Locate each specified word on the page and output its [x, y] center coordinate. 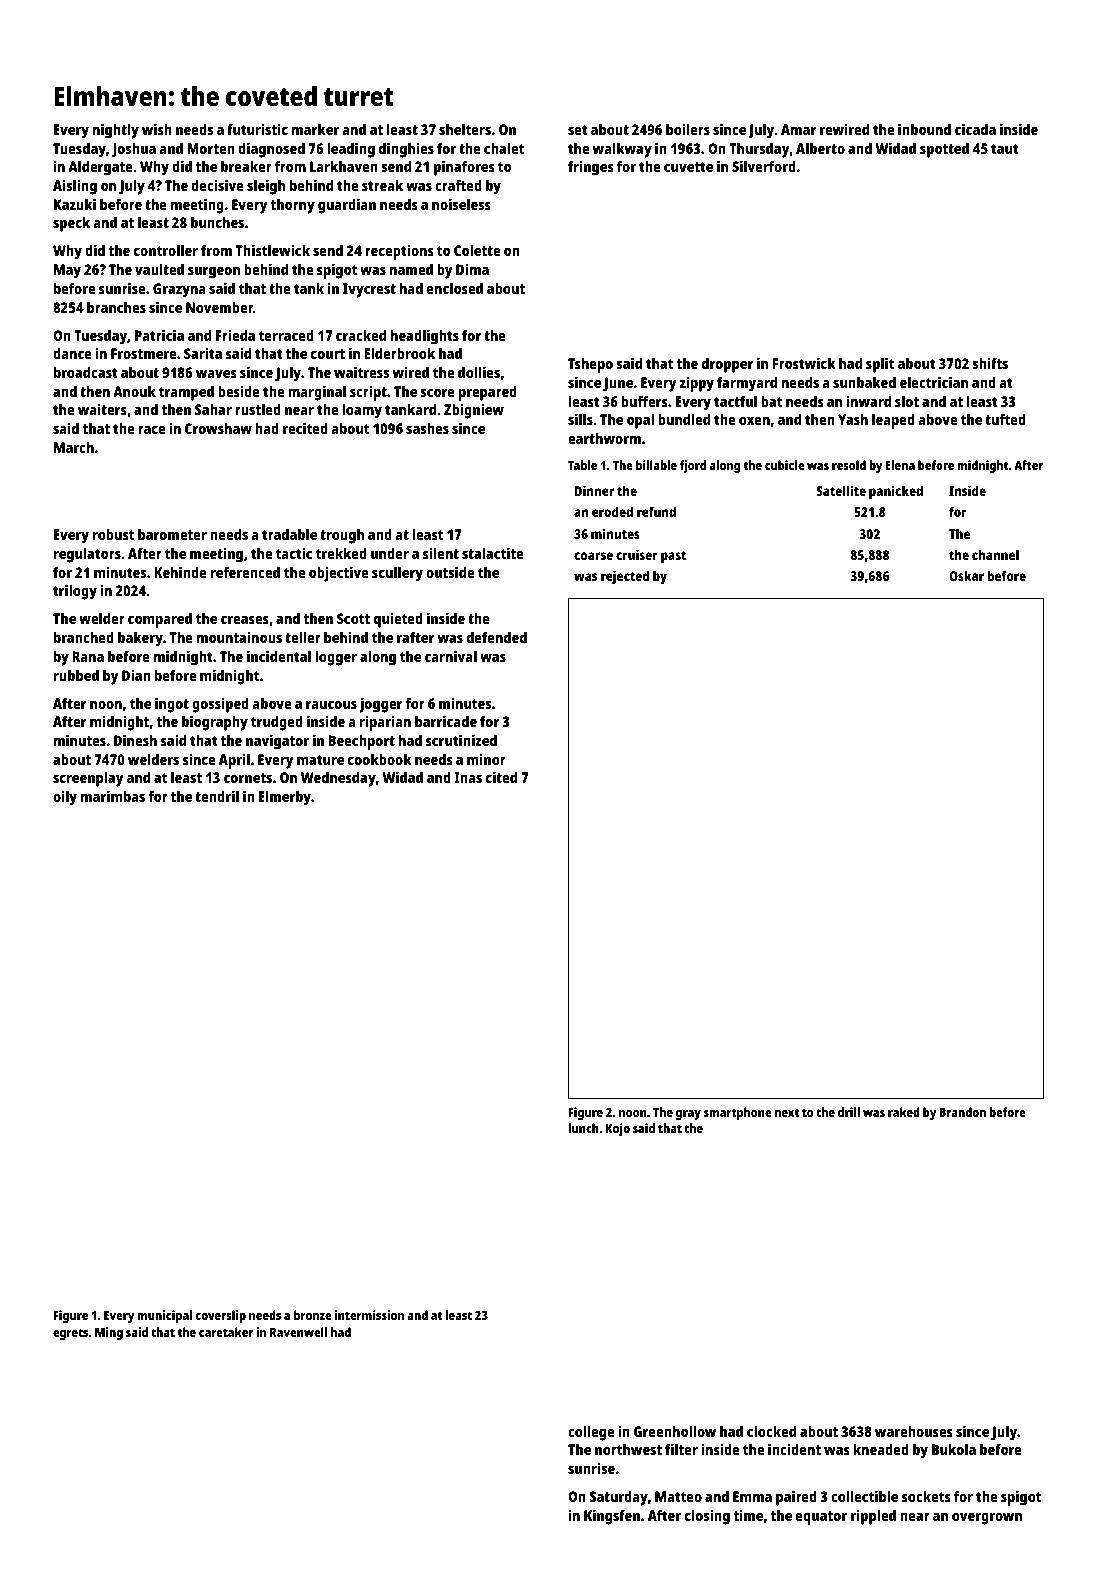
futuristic [257, 129]
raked [904, 1112]
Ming [109, 1333]
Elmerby [285, 798]
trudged [277, 723]
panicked [896, 492]
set [578, 130]
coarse [593, 556]
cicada [975, 129]
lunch [583, 1128]
